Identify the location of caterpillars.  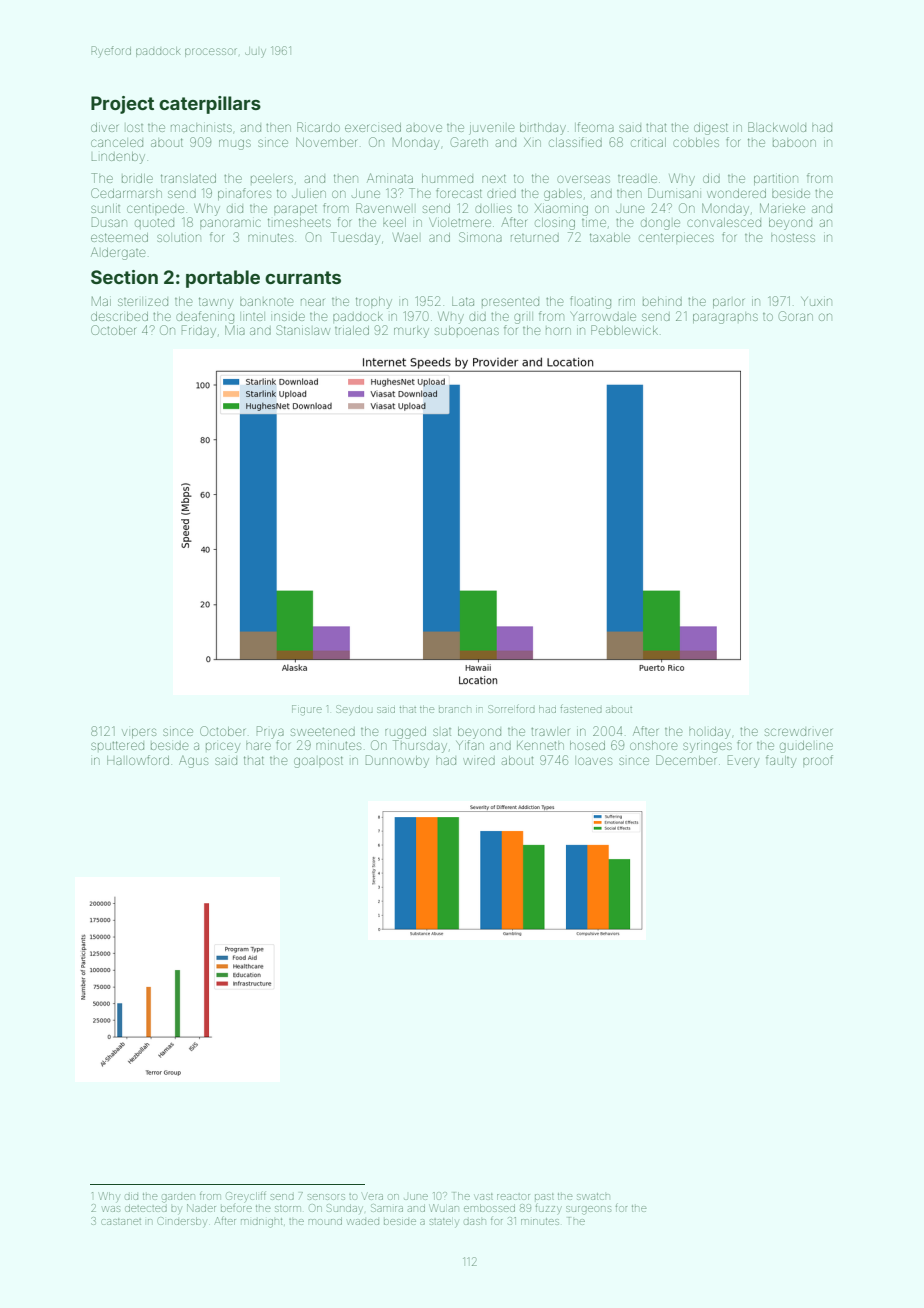
(210, 105).
